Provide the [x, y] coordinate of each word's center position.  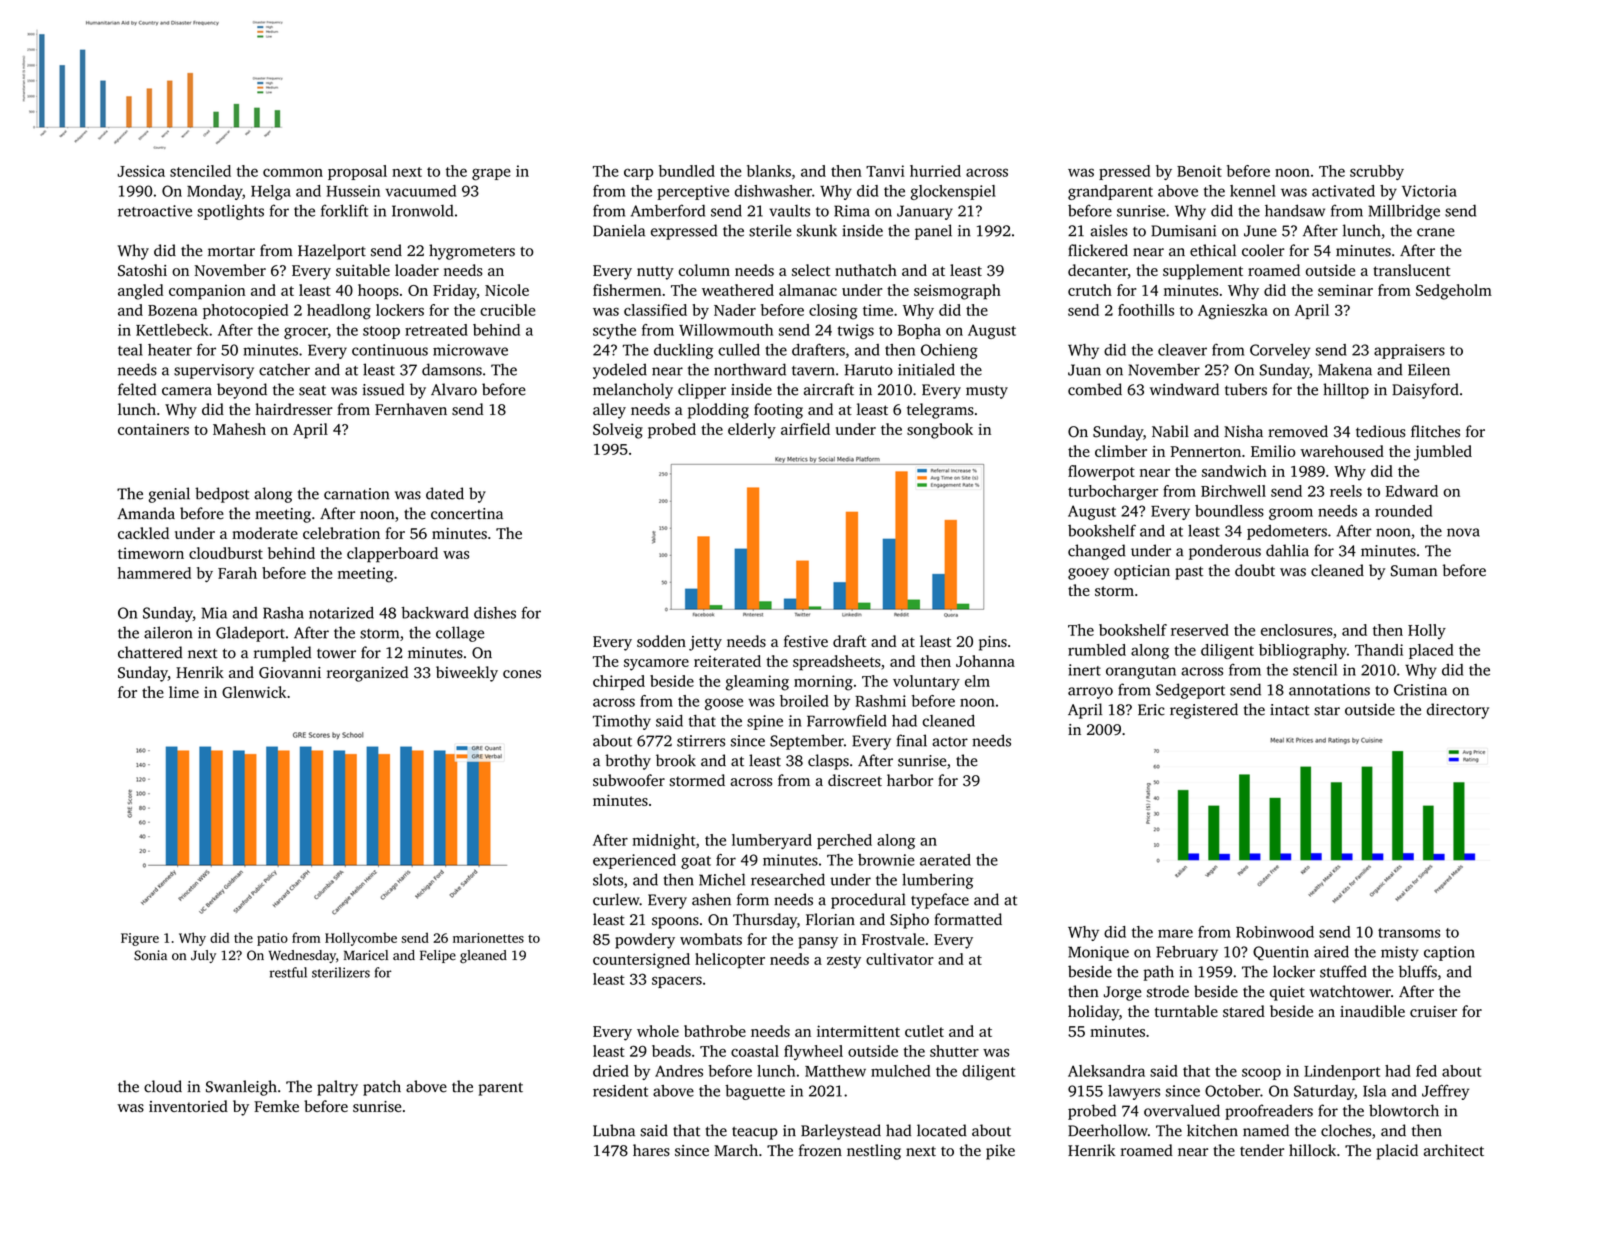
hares [651, 1150]
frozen [820, 1150]
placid [1397, 1152]
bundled [687, 171]
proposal [357, 172]
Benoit [1199, 171]
